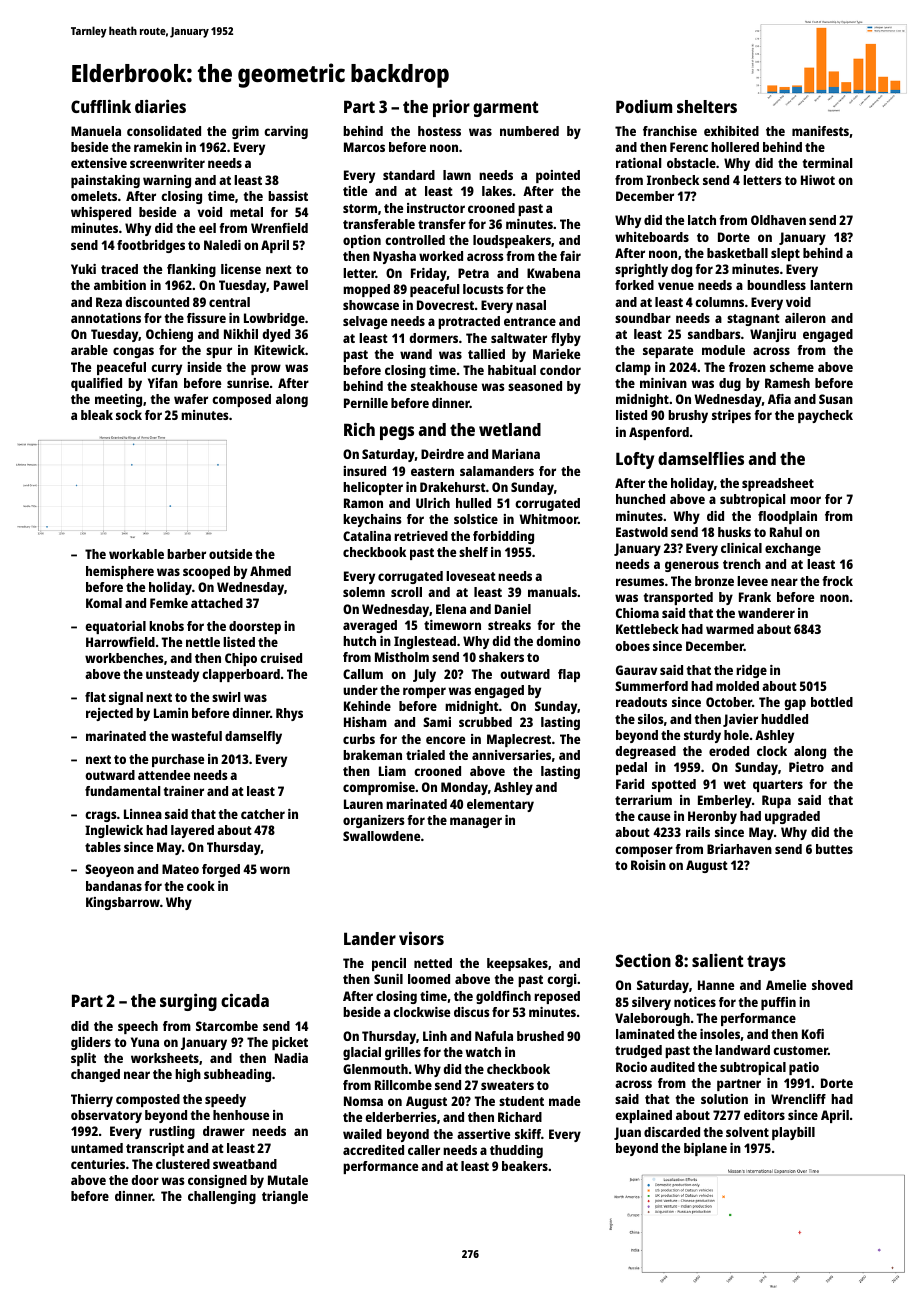  Describe the element at coordinates (442, 454) in the image. I see `Deirdre` at that location.
